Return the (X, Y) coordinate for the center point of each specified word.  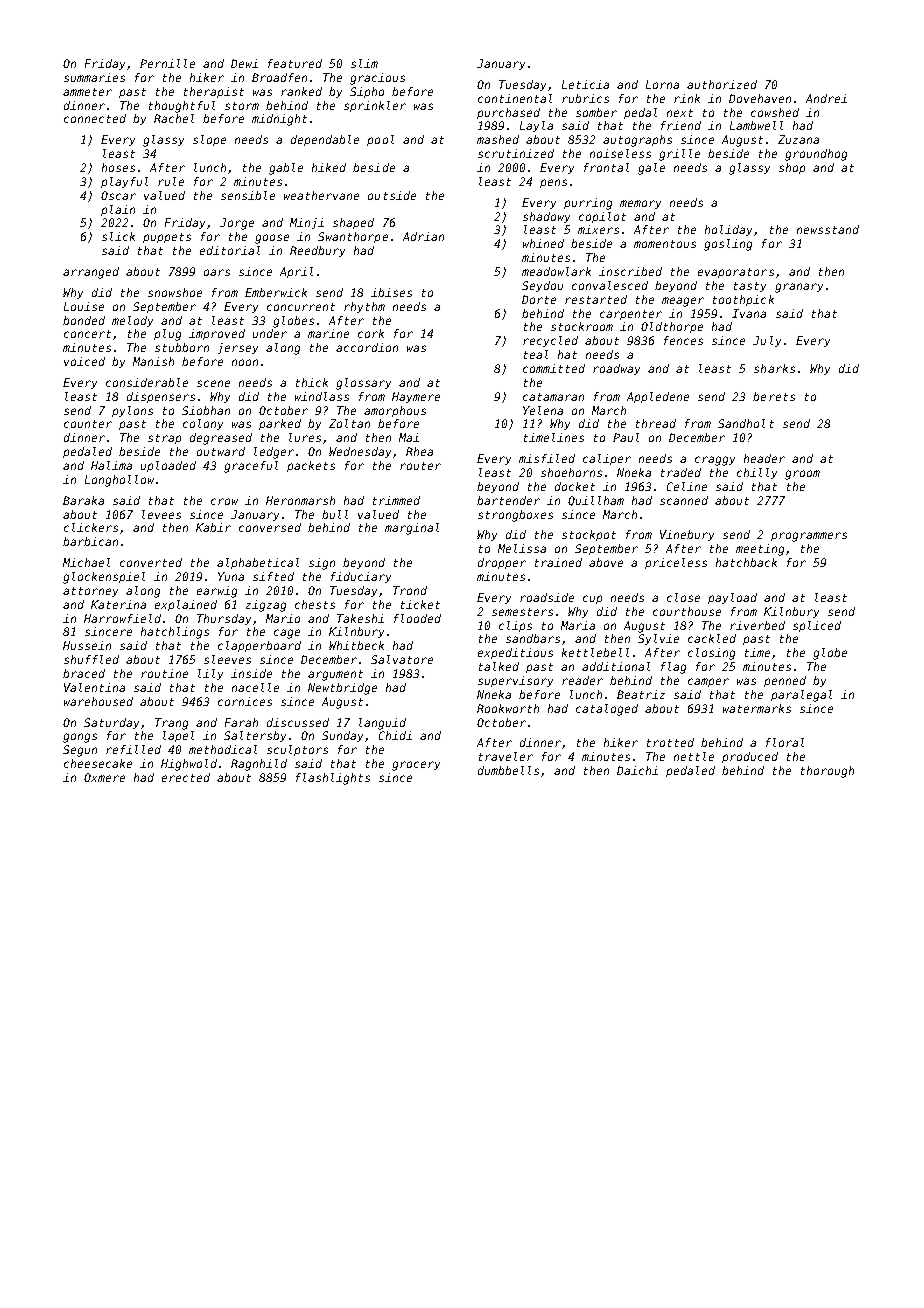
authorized (722, 84)
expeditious (515, 653)
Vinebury (687, 535)
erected (186, 777)
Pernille (167, 63)
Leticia (585, 84)
